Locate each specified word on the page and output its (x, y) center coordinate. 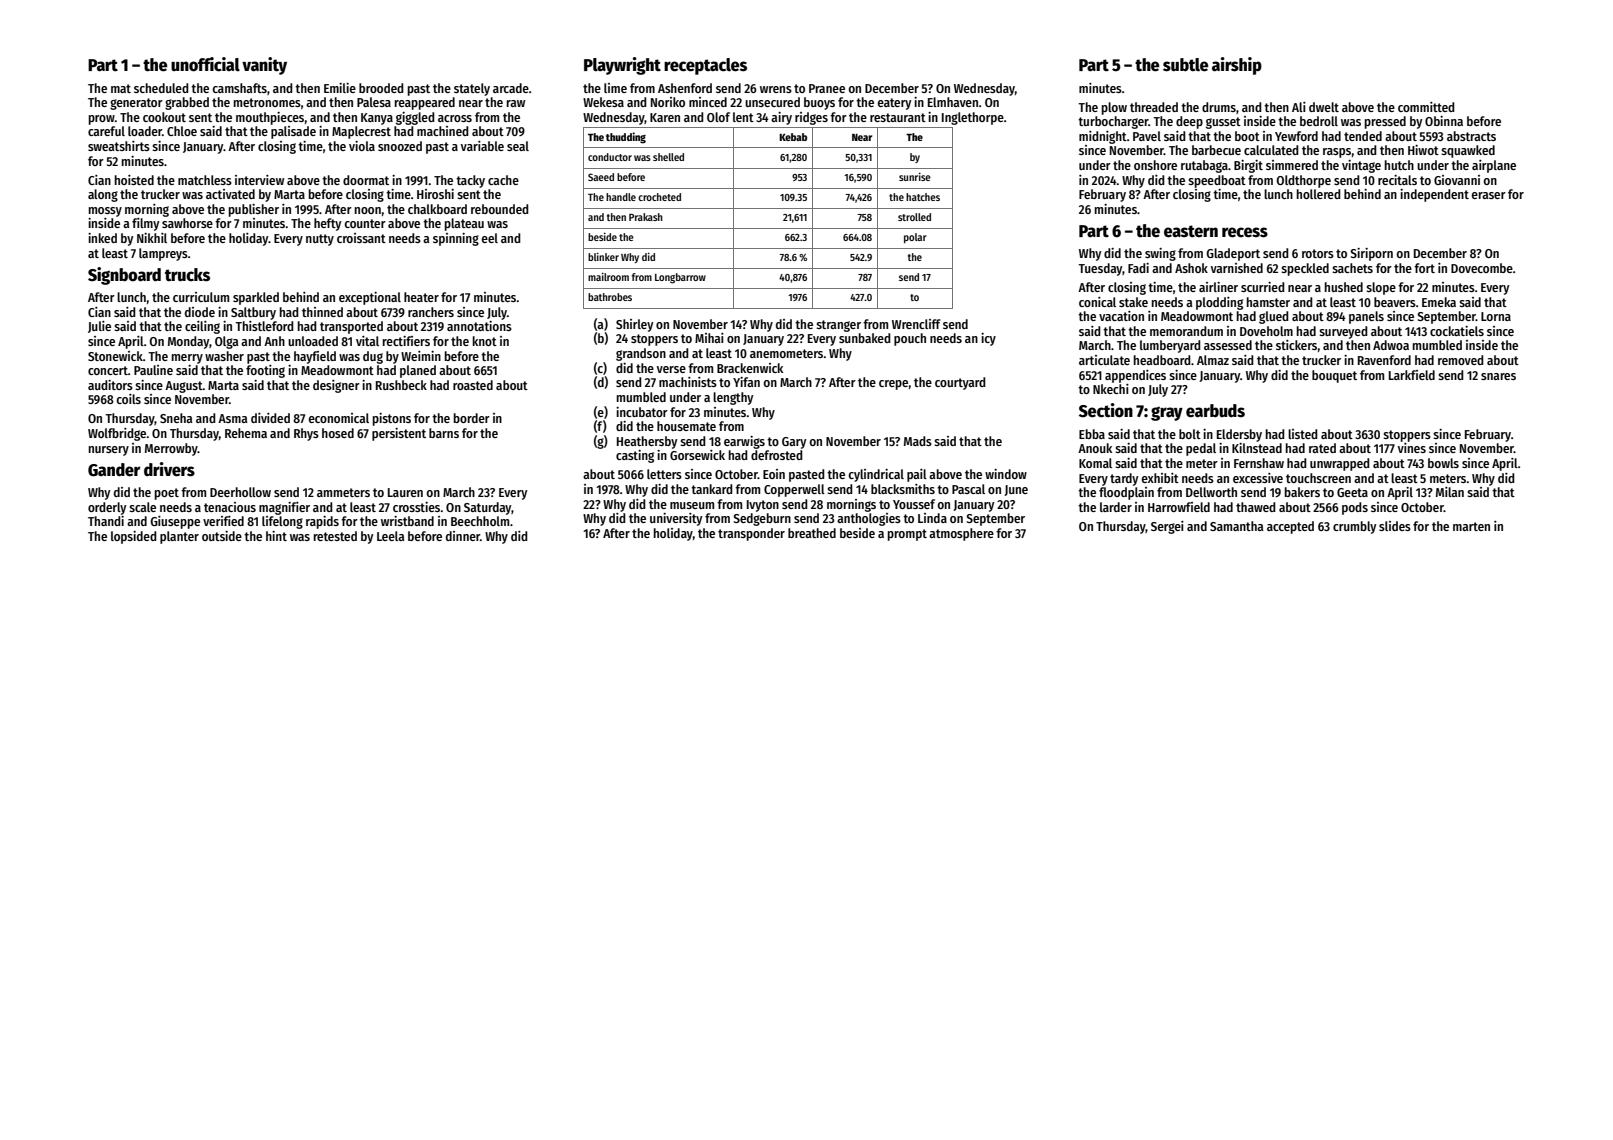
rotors (1318, 253)
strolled (914, 217)
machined (443, 131)
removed (1461, 360)
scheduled (161, 88)
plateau (464, 224)
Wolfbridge (117, 434)
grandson (641, 354)
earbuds (1215, 411)
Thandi (106, 521)
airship (1237, 66)
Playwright (622, 66)
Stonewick (115, 356)
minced (708, 102)
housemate (686, 426)
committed (1426, 107)
